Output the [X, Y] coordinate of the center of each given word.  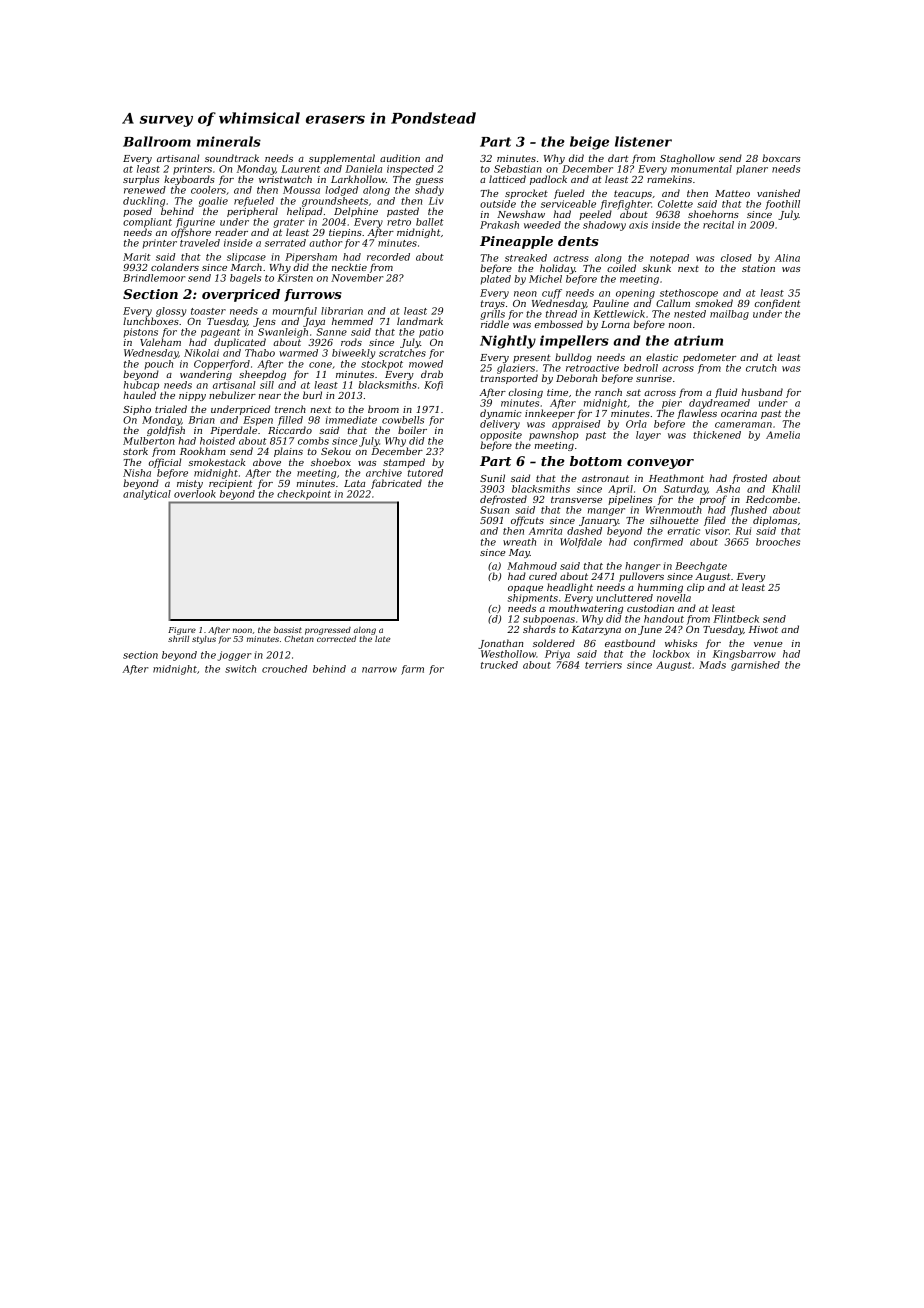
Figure [182, 631]
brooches [778, 542]
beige [589, 143]
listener [643, 141]
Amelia [783, 435]
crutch [761, 368]
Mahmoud [532, 566]
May [519, 553]
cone [320, 365]
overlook [195, 494]
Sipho [137, 410]
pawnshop [554, 436]
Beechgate [701, 567]
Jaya [314, 322]
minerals [229, 141]
